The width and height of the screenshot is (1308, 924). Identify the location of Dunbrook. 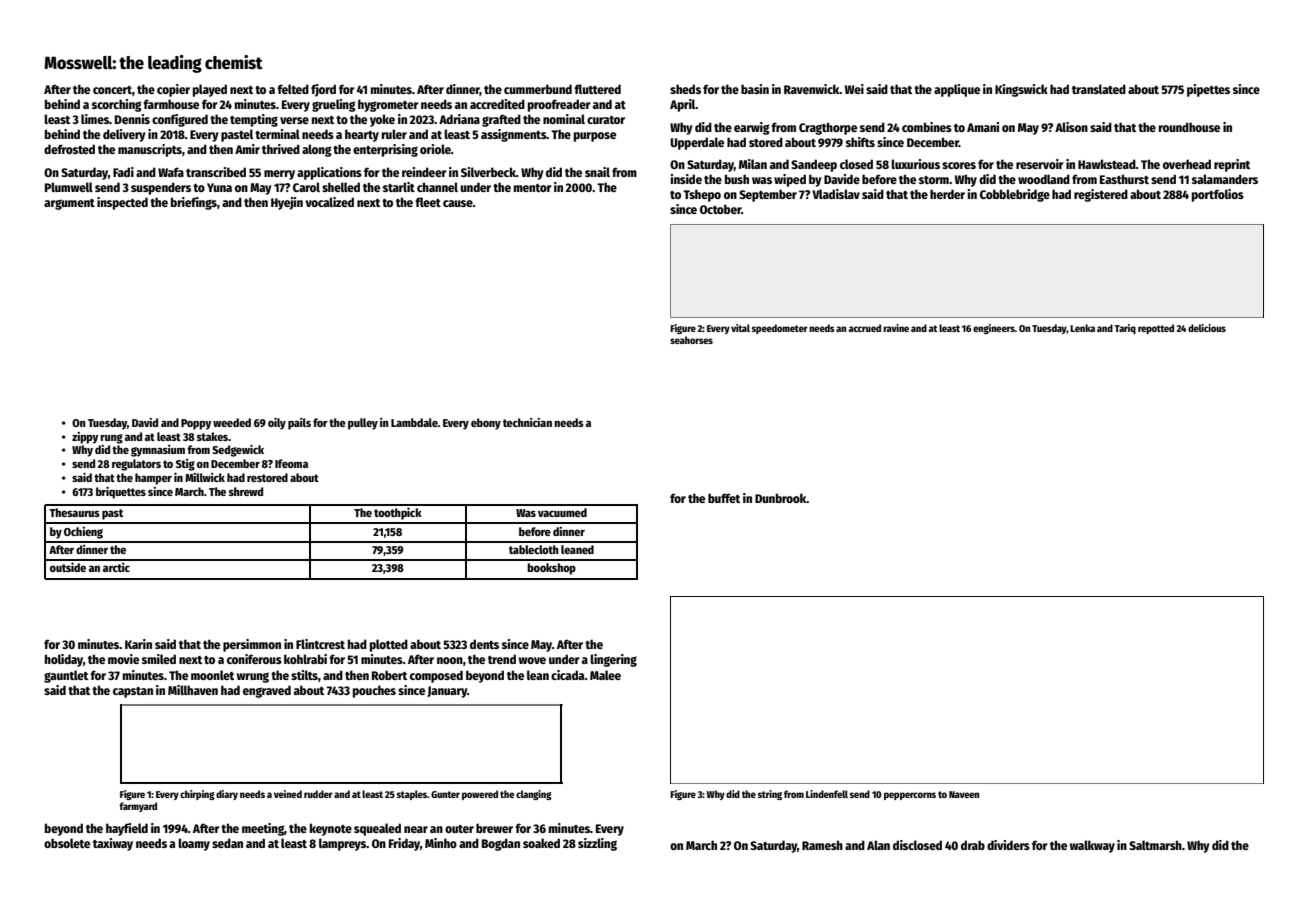
(781, 498).
